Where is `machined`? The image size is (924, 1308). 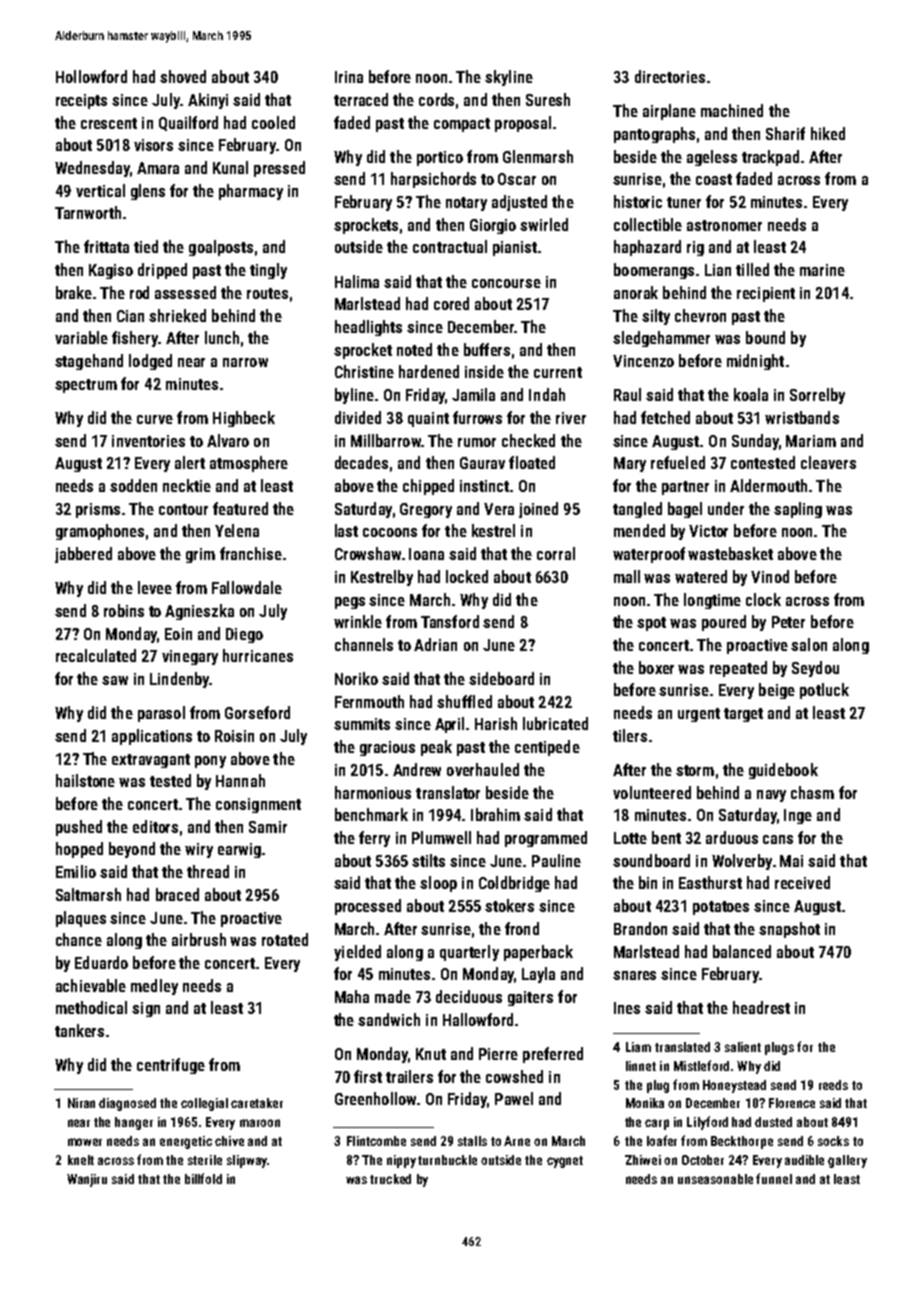
machined is located at coordinates (732, 110).
